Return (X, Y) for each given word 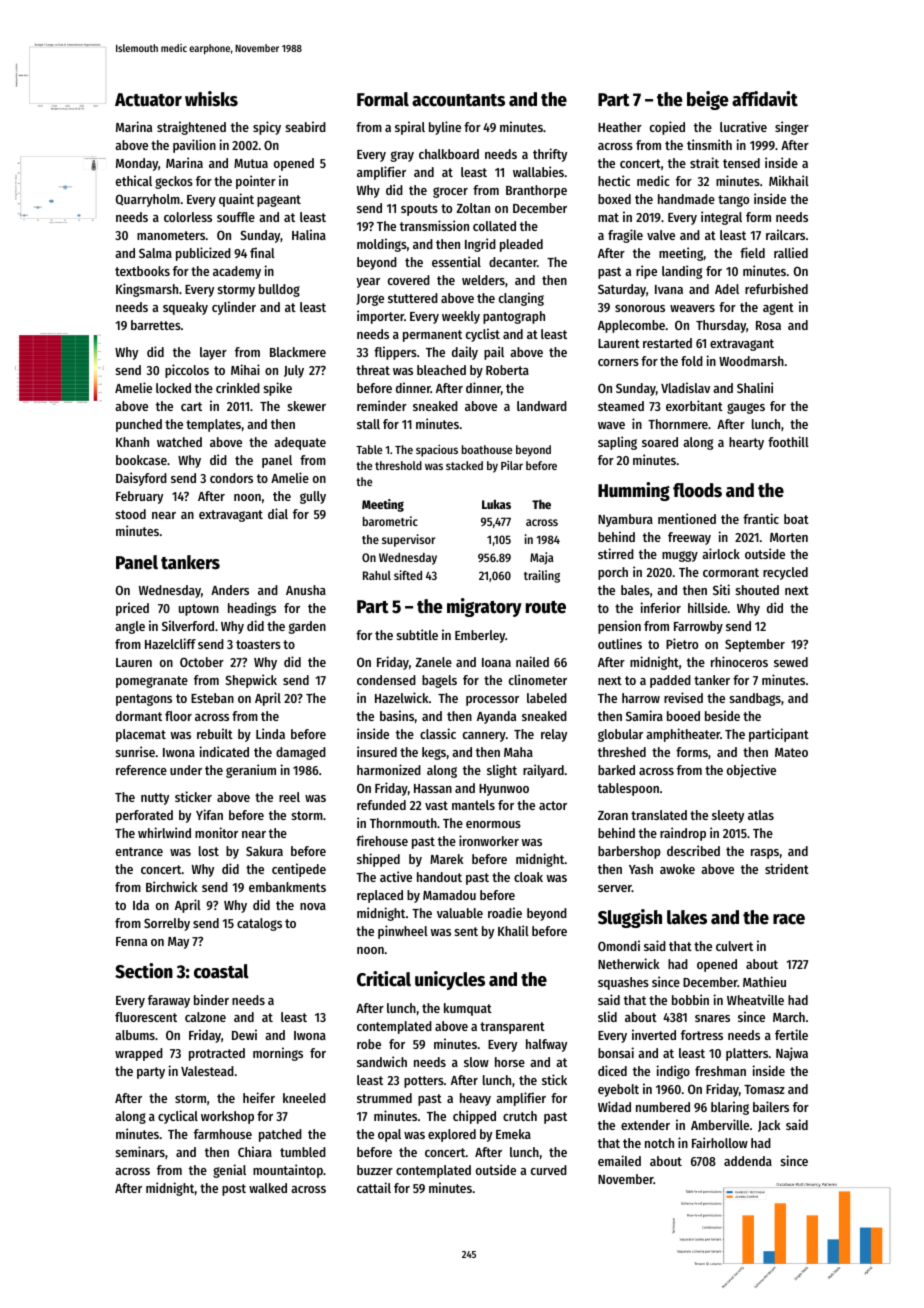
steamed (621, 406)
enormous (493, 824)
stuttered (413, 298)
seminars (140, 1151)
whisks (211, 99)
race (789, 919)
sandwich (382, 1061)
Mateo (791, 752)
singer (792, 128)
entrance (139, 851)
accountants (458, 100)
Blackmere (298, 352)
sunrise (135, 751)
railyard (543, 771)
